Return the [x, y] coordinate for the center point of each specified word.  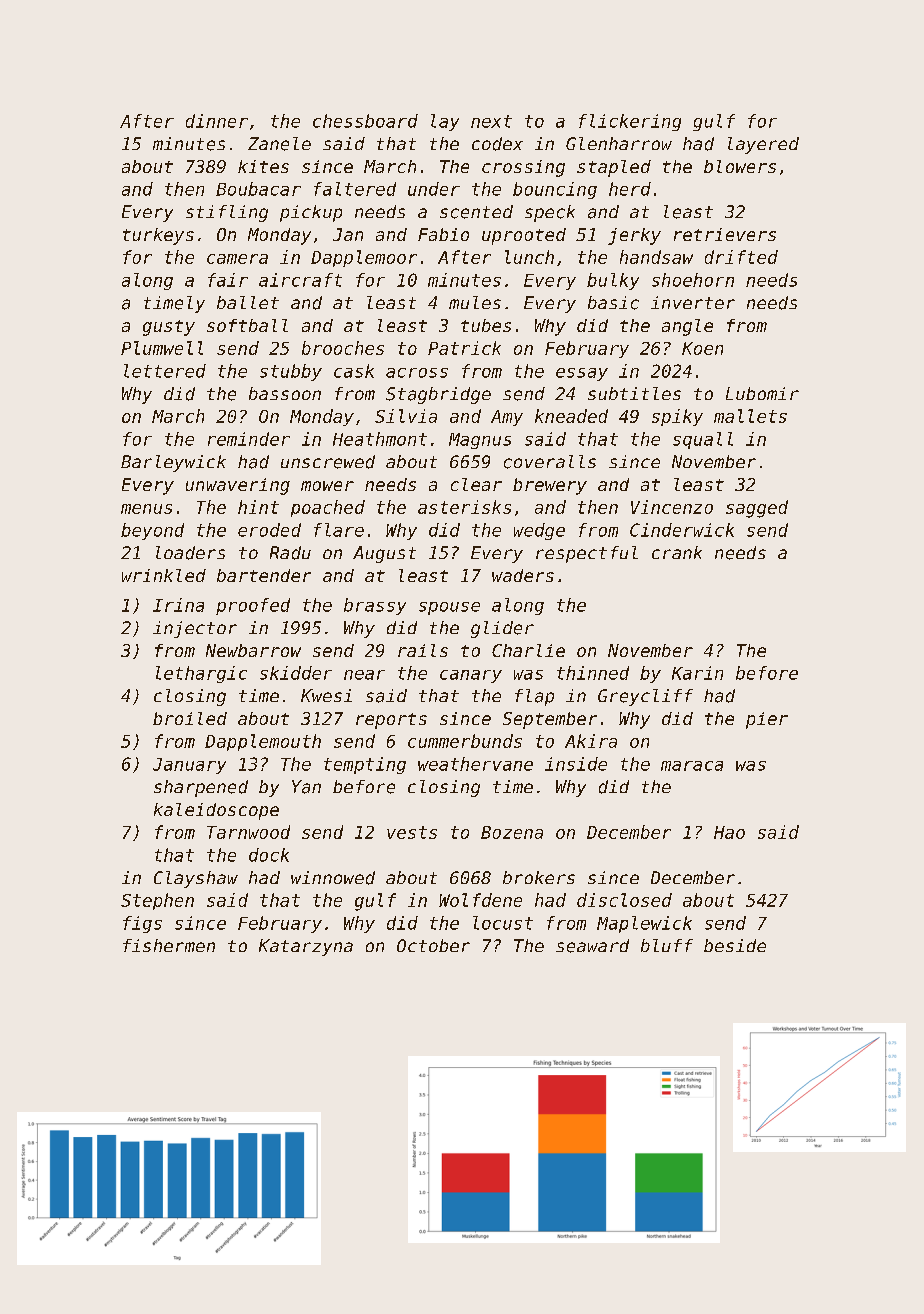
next [491, 121]
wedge [539, 531]
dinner [217, 121]
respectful [587, 554]
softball [247, 325]
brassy [375, 606]
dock [269, 855]
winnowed [333, 878]
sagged [757, 509]
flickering [630, 122]
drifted [741, 257]
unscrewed [328, 462]
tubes [486, 325]
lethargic [201, 674]
